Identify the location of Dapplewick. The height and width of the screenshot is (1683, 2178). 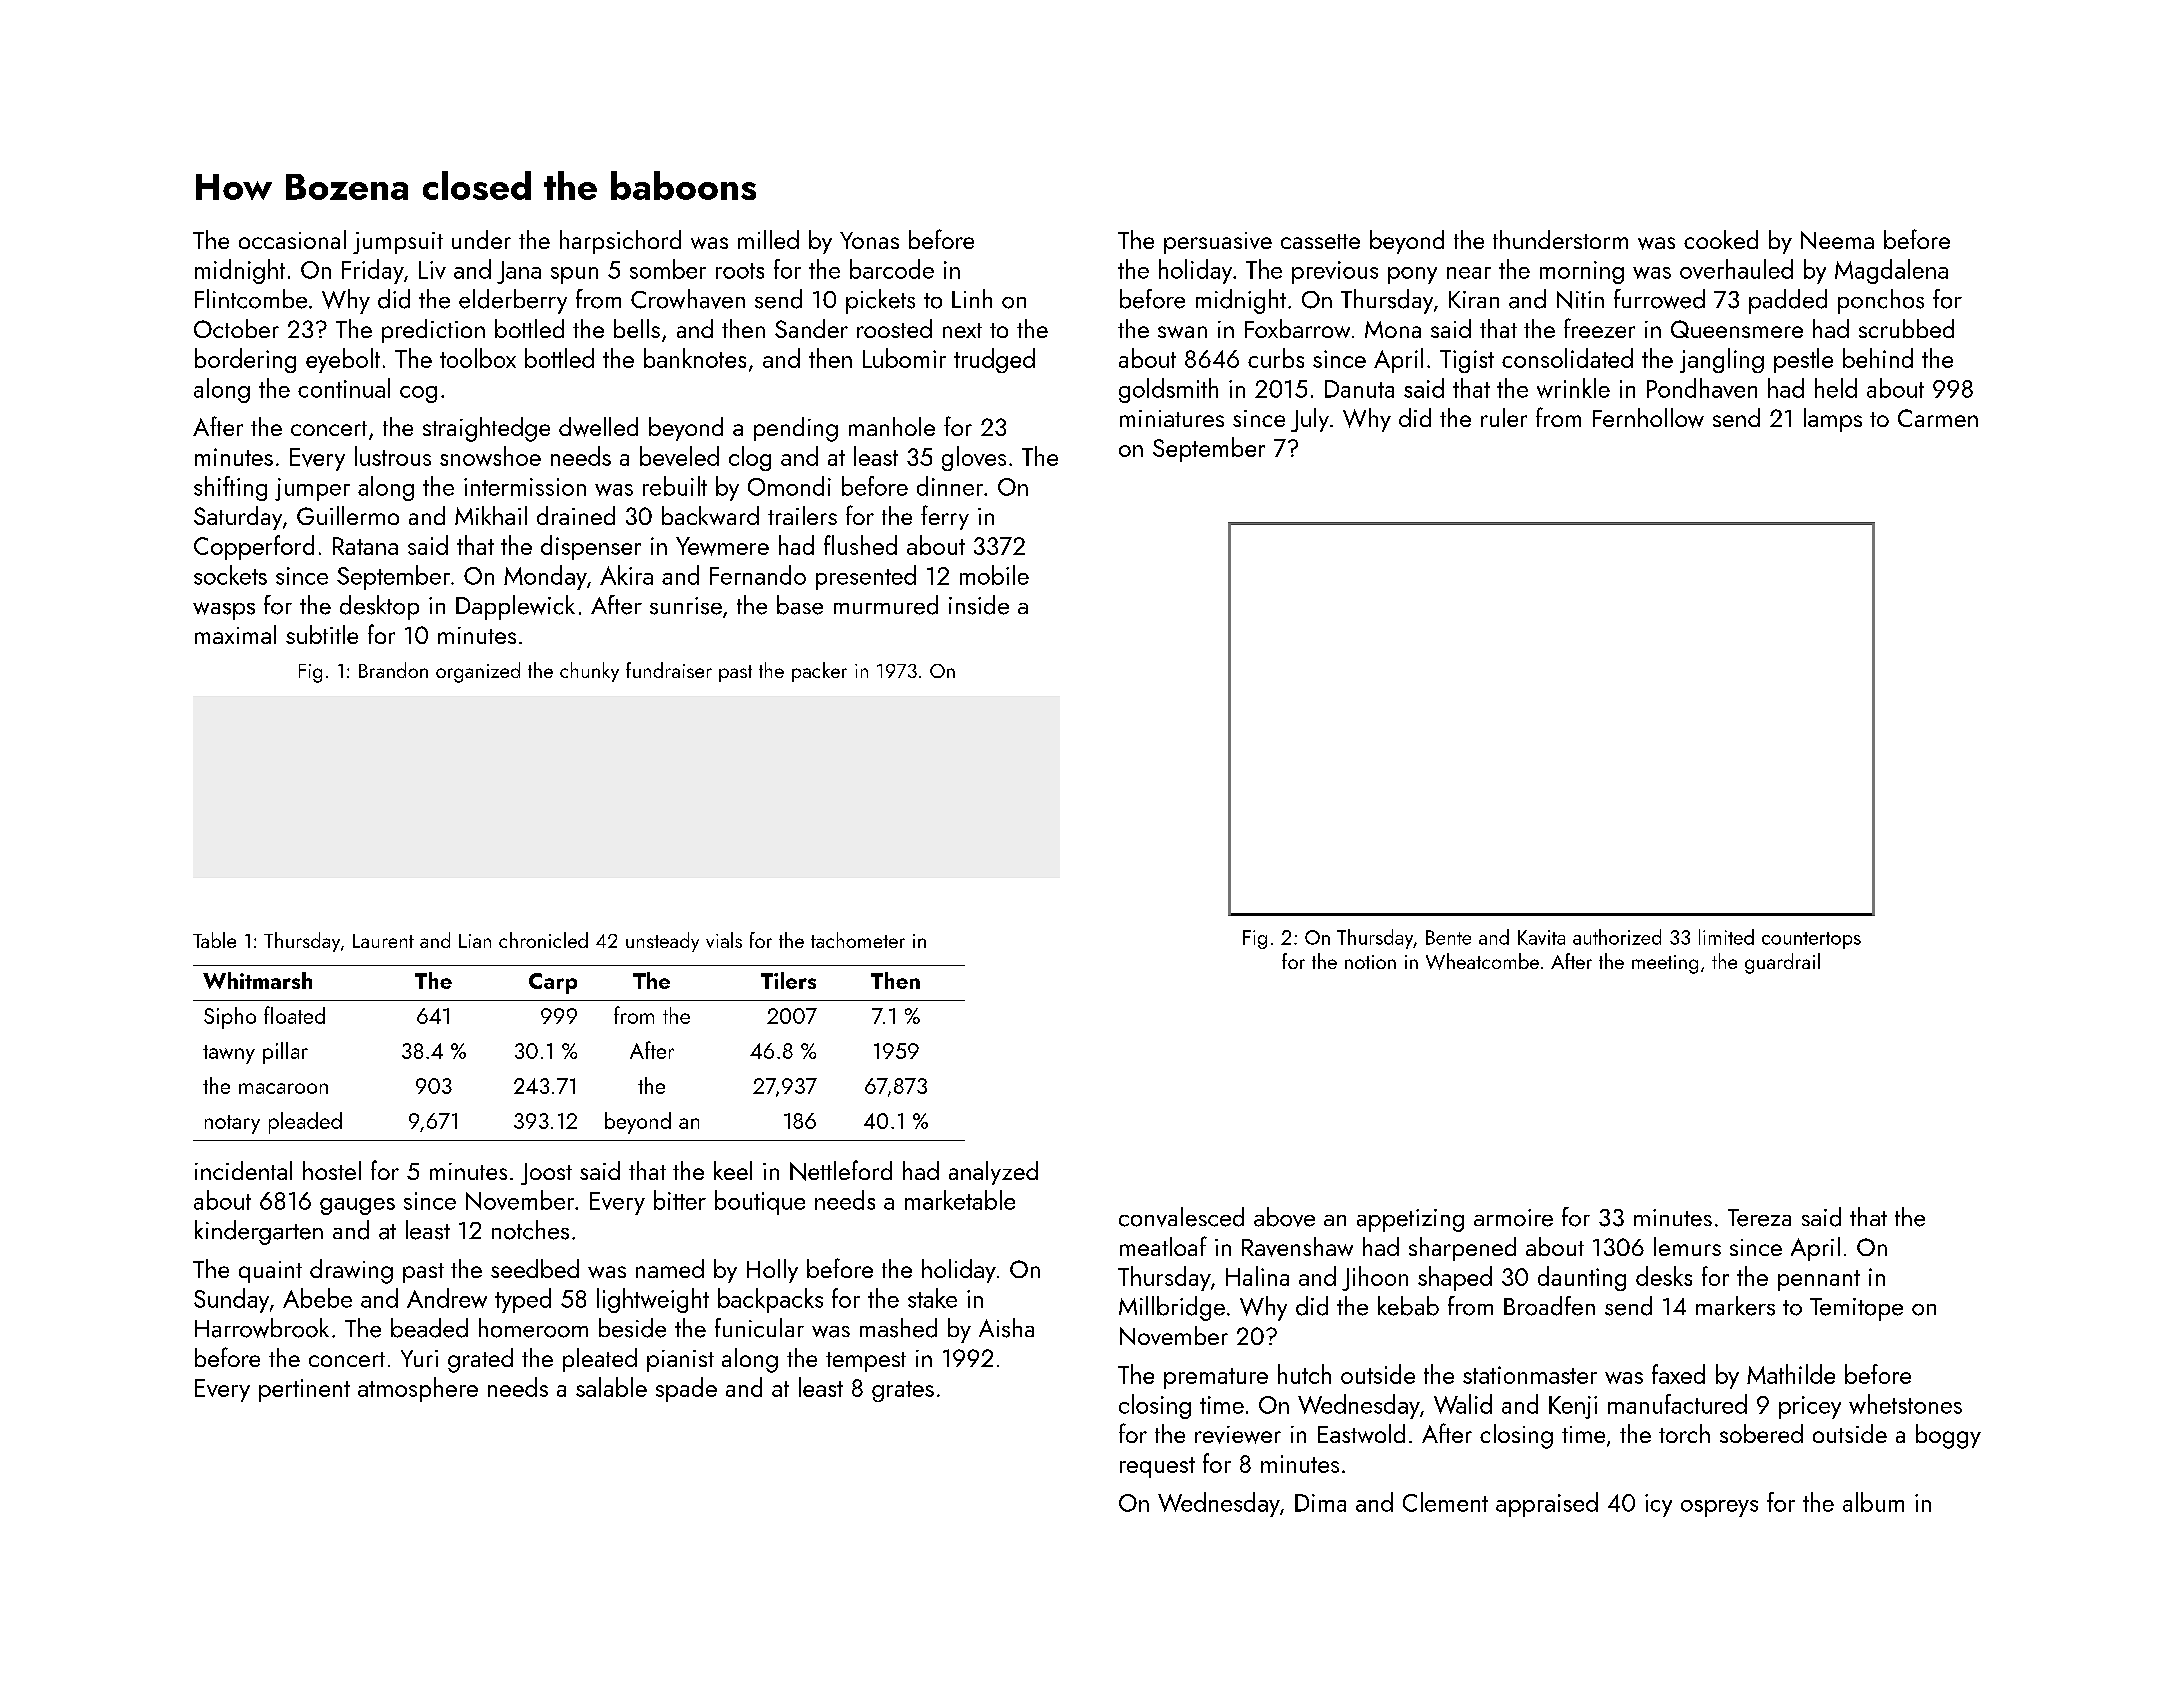
(515, 607).
